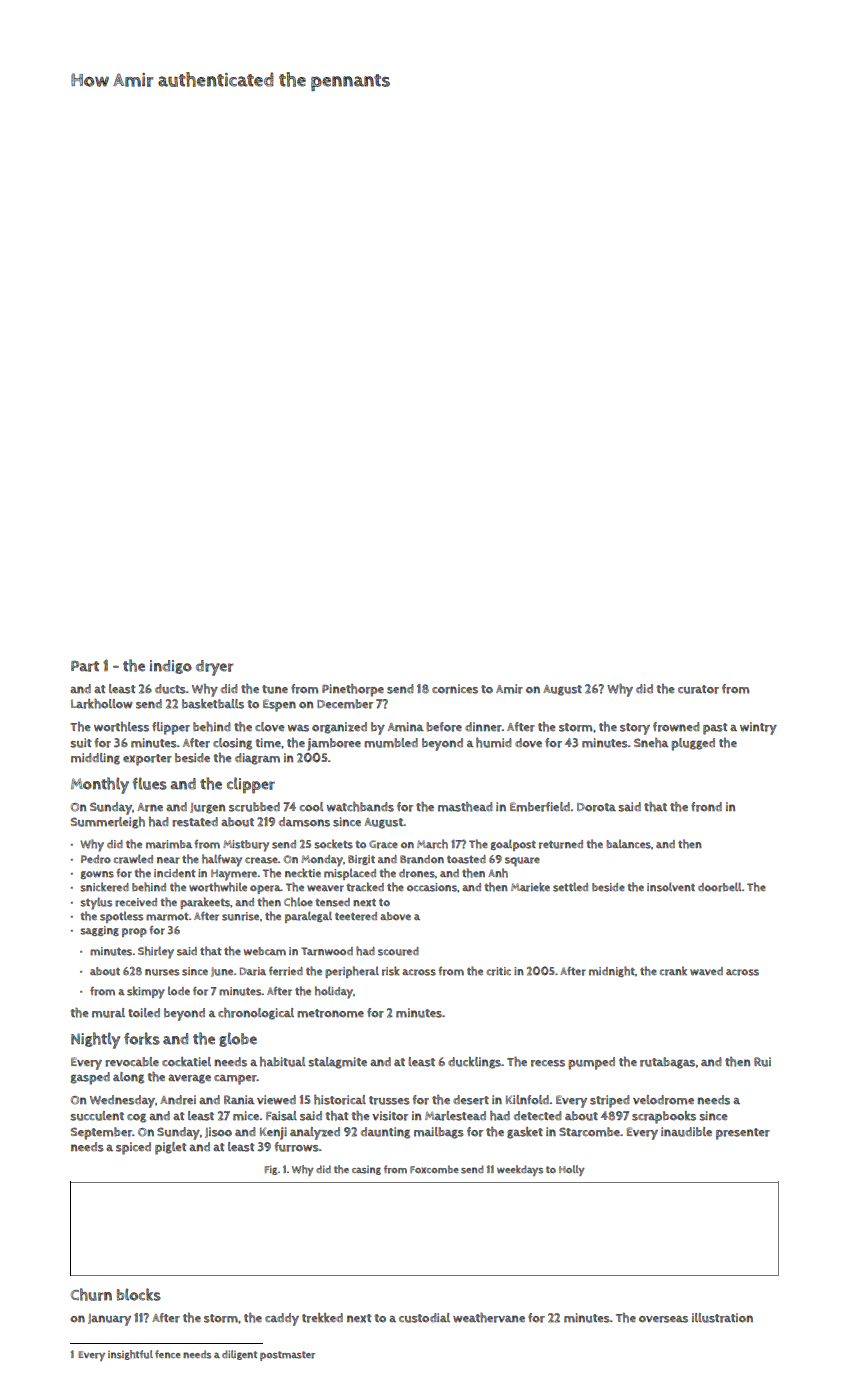 The image size is (849, 1400). Describe the element at coordinates (455, 689) in the screenshot. I see `cornices` at that location.
